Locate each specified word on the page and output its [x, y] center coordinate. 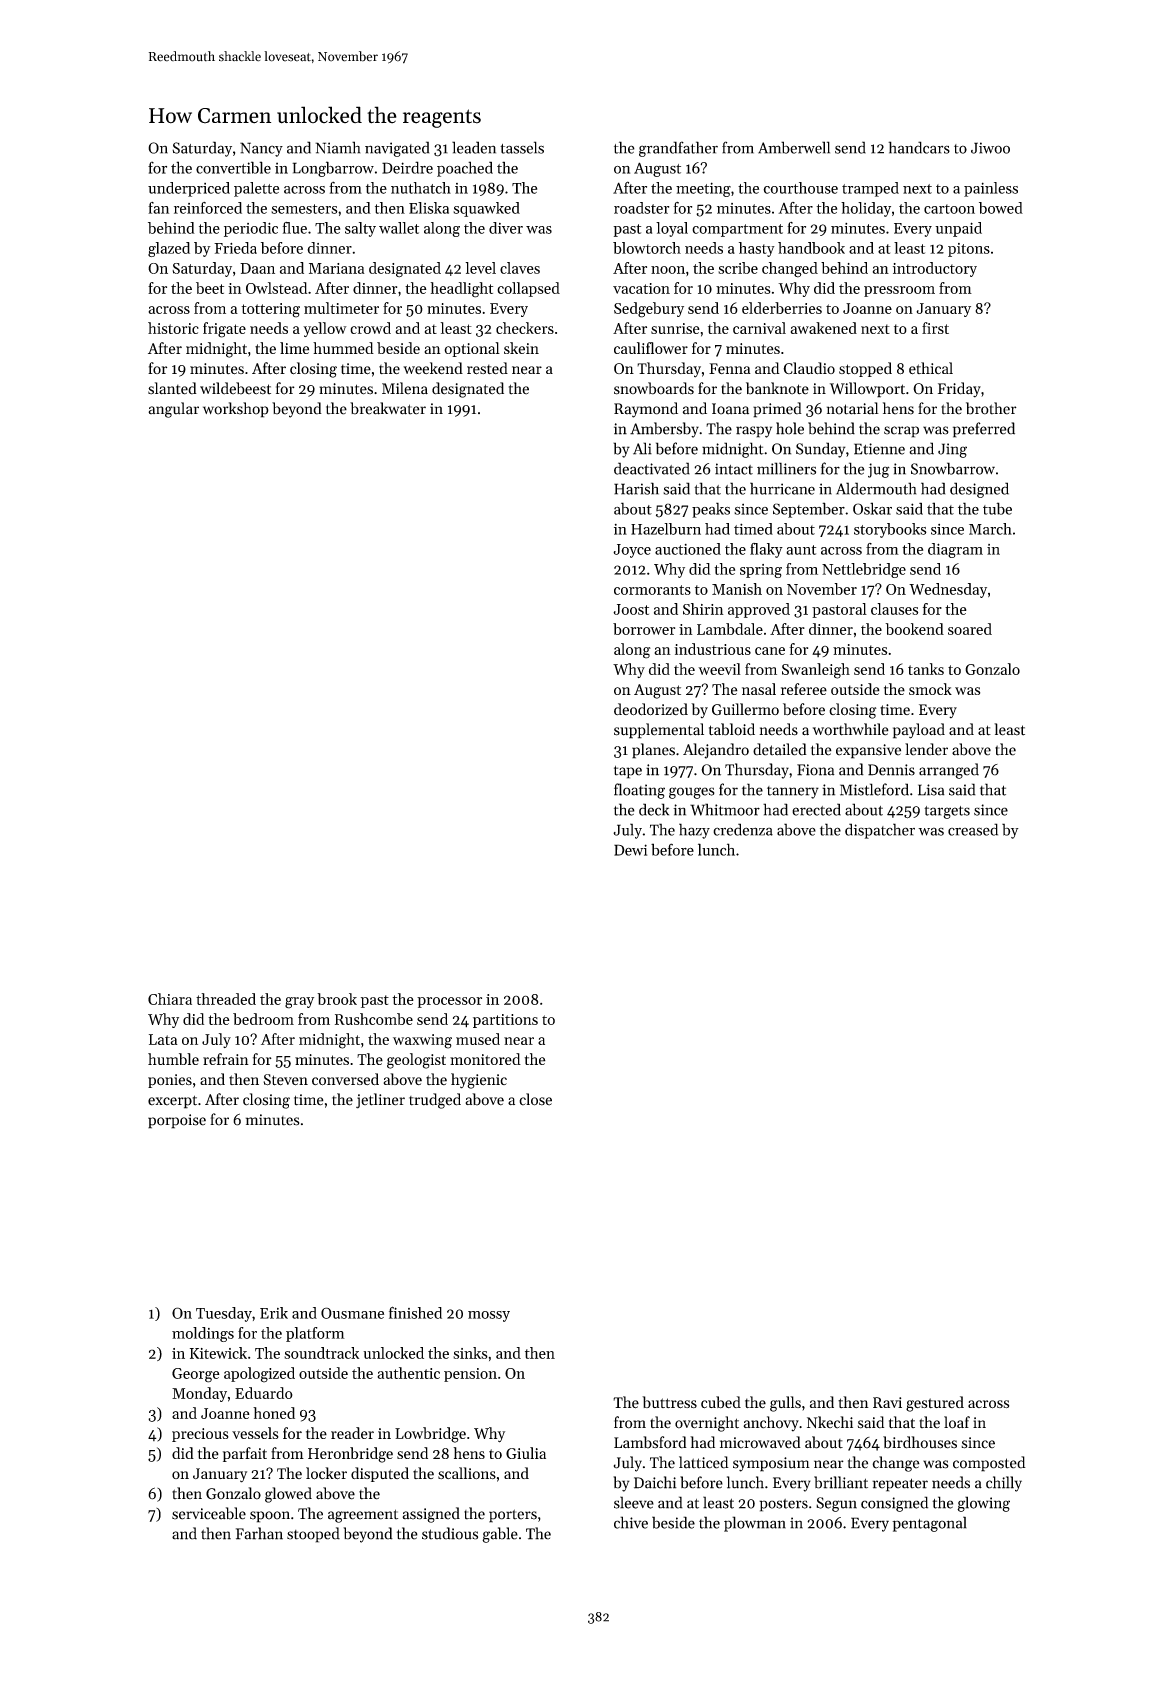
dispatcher [880, 831]
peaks [711, 510]
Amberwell [794, 147]
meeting [703, 189]
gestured [935, 1404]
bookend [914, 629]
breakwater [388, 408]
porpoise [177, 1121]
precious [200, 1435]
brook [337, 999]
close [535, 1099]
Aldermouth [876, 488]
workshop [236, 410]
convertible [233, 167]
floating [639, 791]
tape [628, 772]
